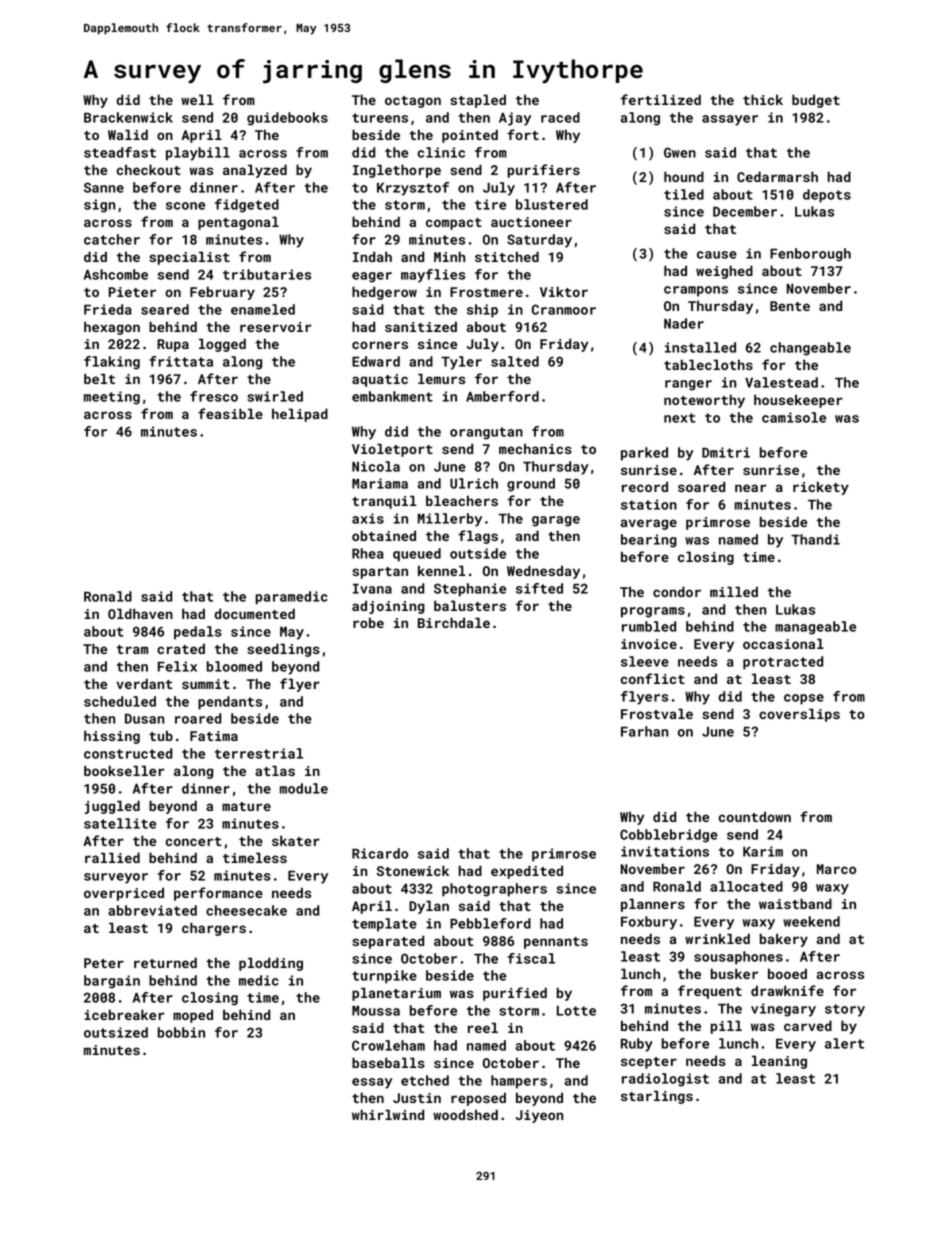  Describe the element at coordinates (515, 119) in the document. I see `Ajay` at that location.
